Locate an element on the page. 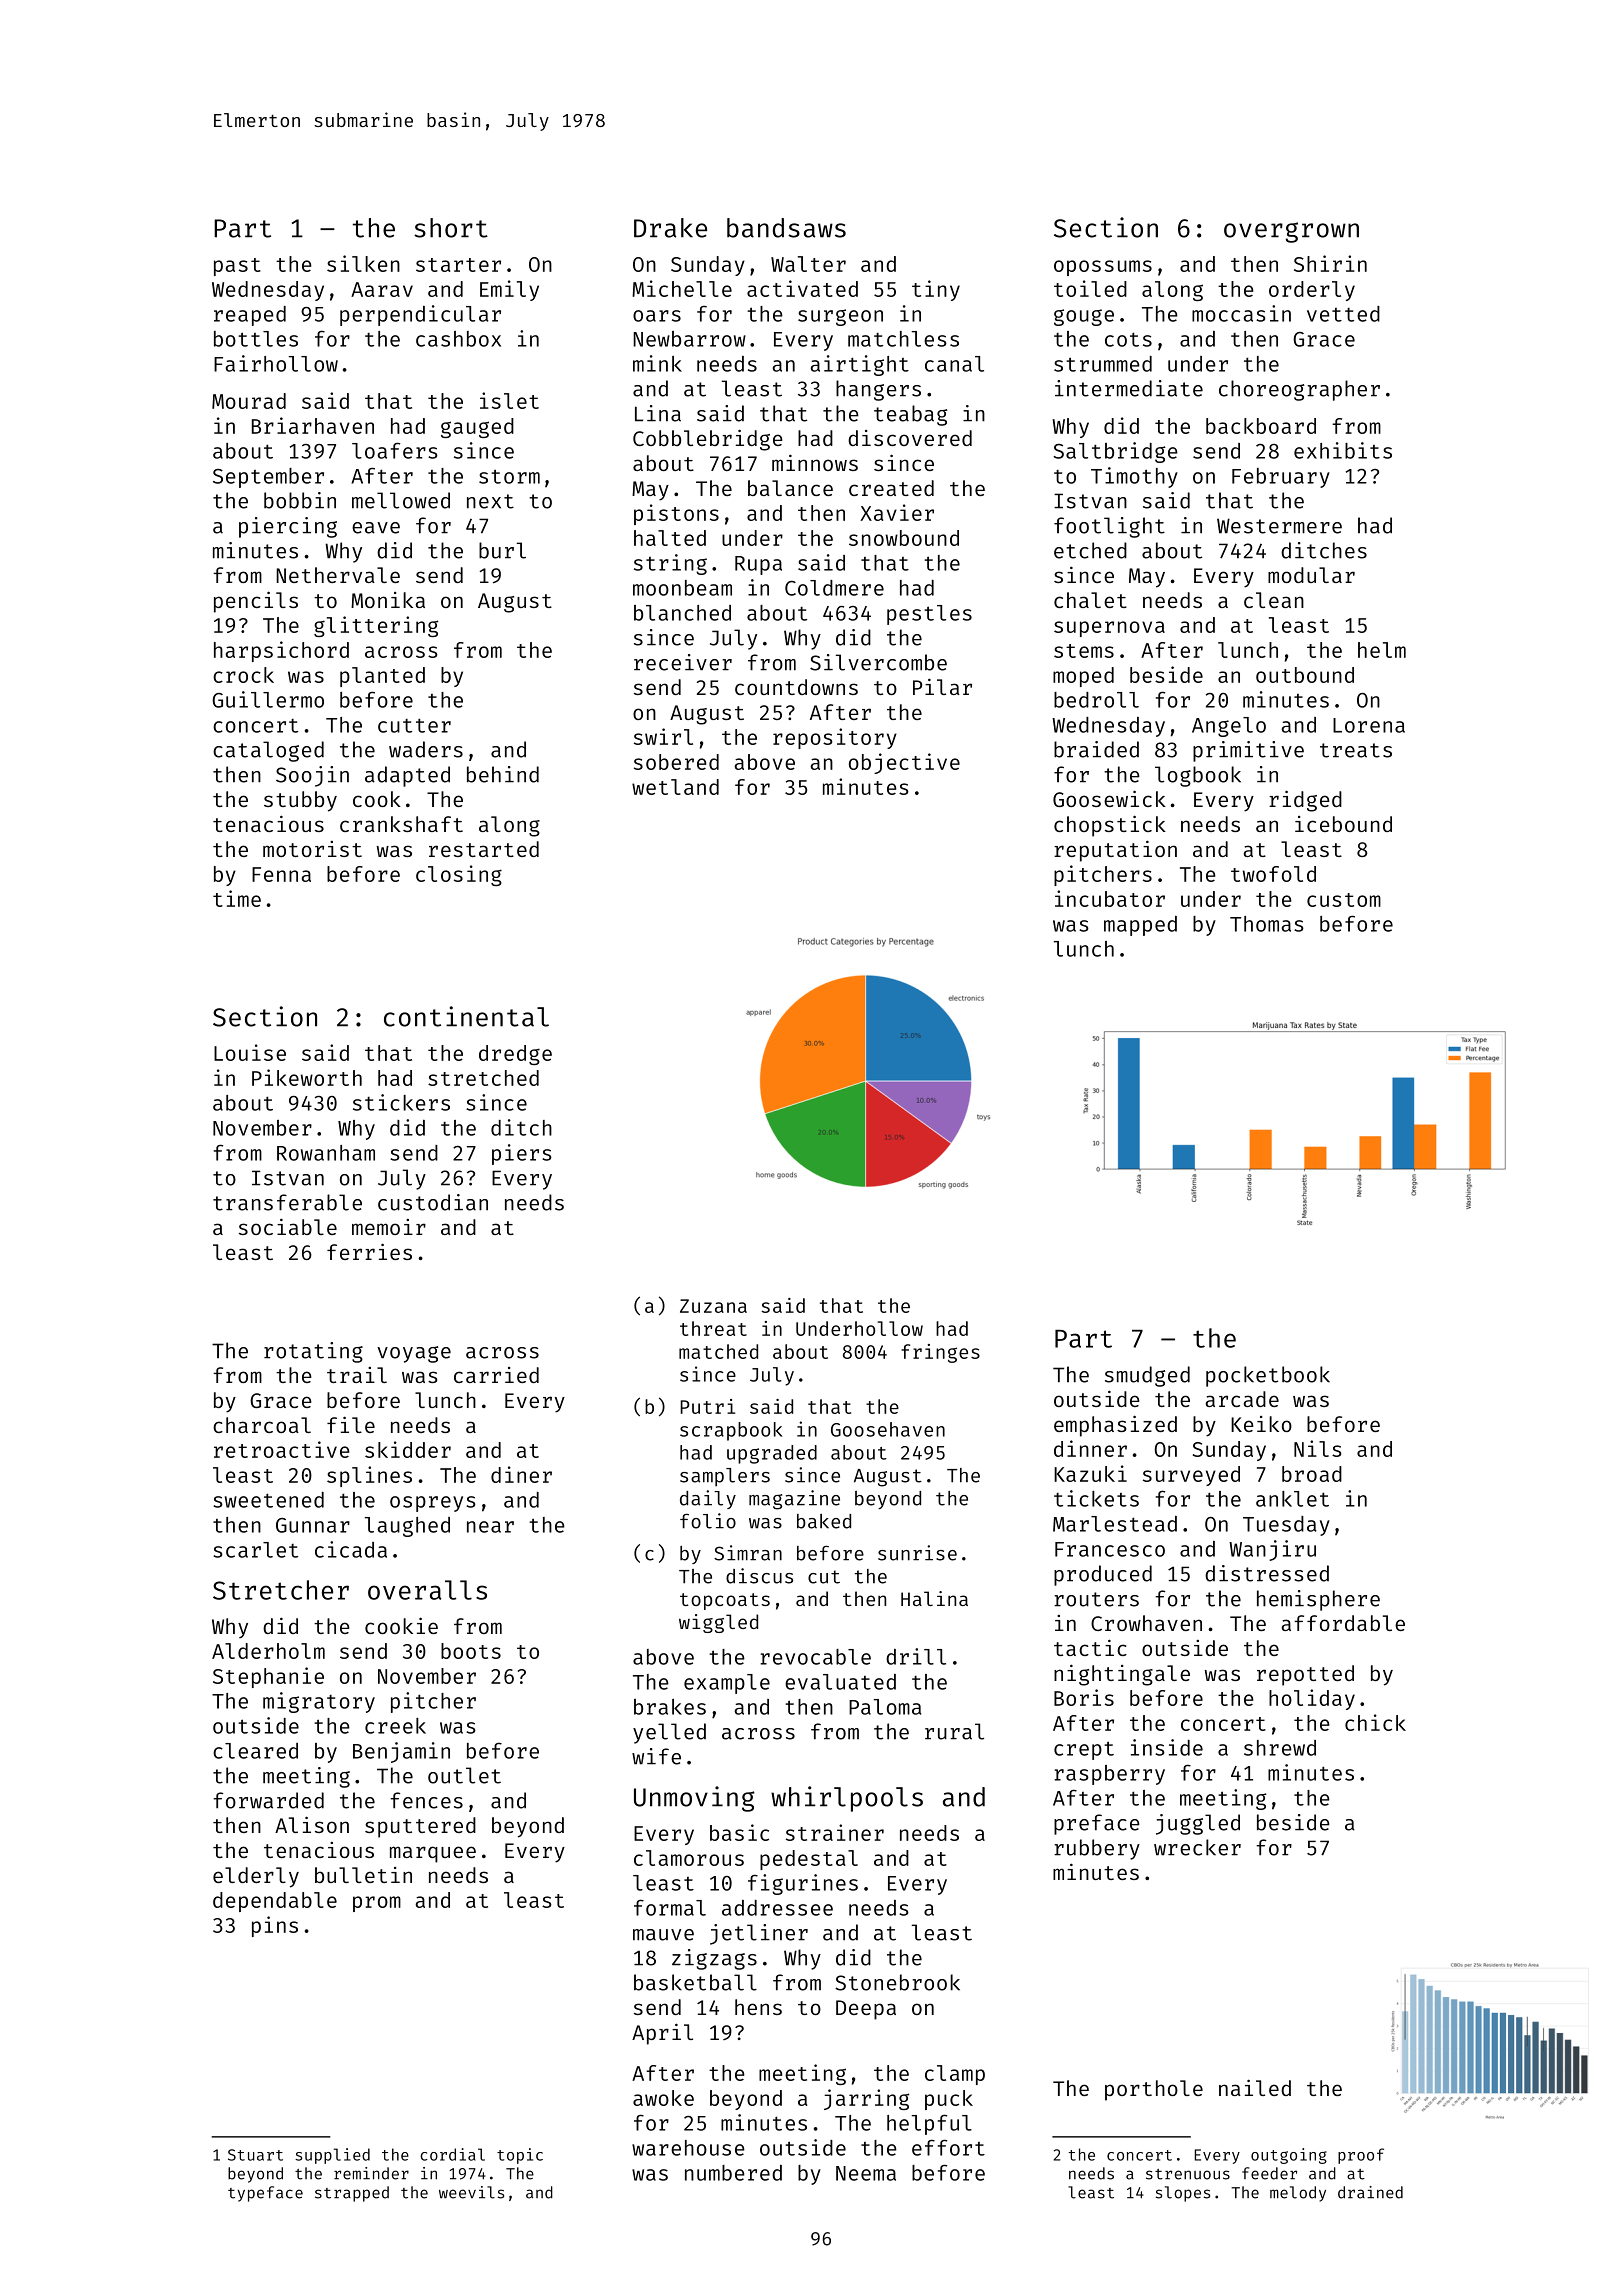 The image size is (1620, 2292). smudged is located at coordinates (1147, 1376).
